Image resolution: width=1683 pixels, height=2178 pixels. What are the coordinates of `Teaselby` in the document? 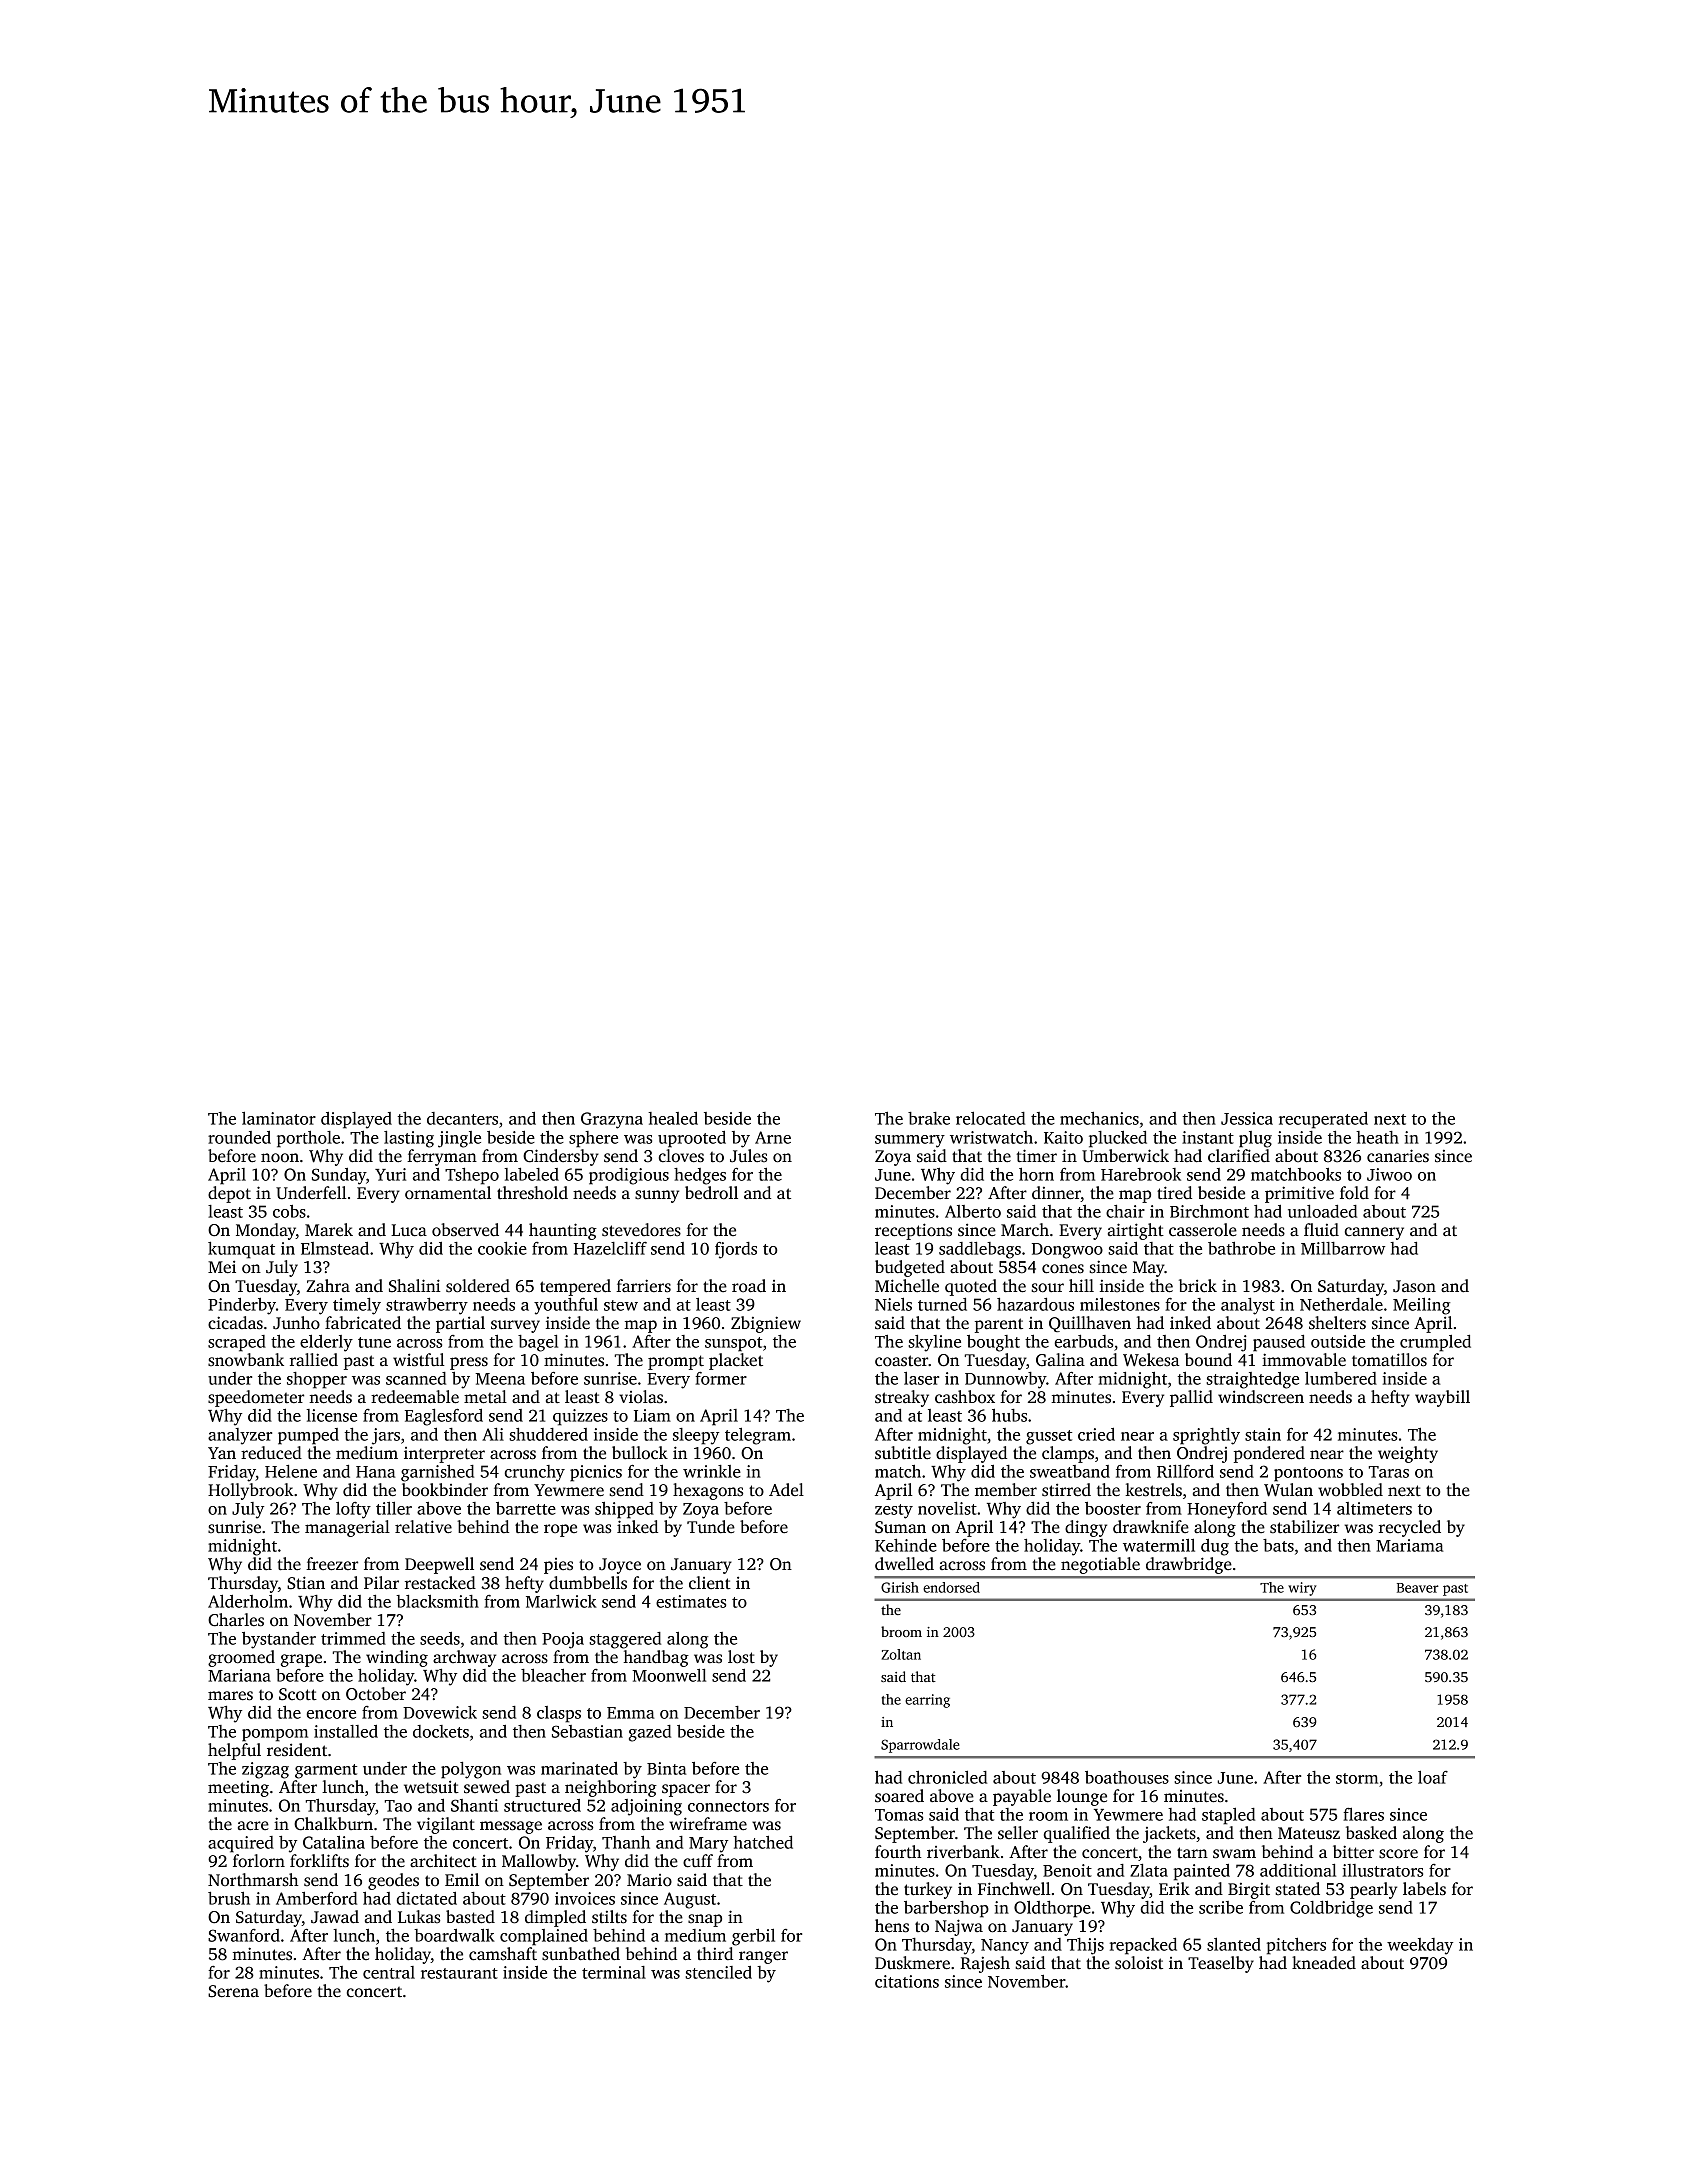 It's located at (1221, 1964).
